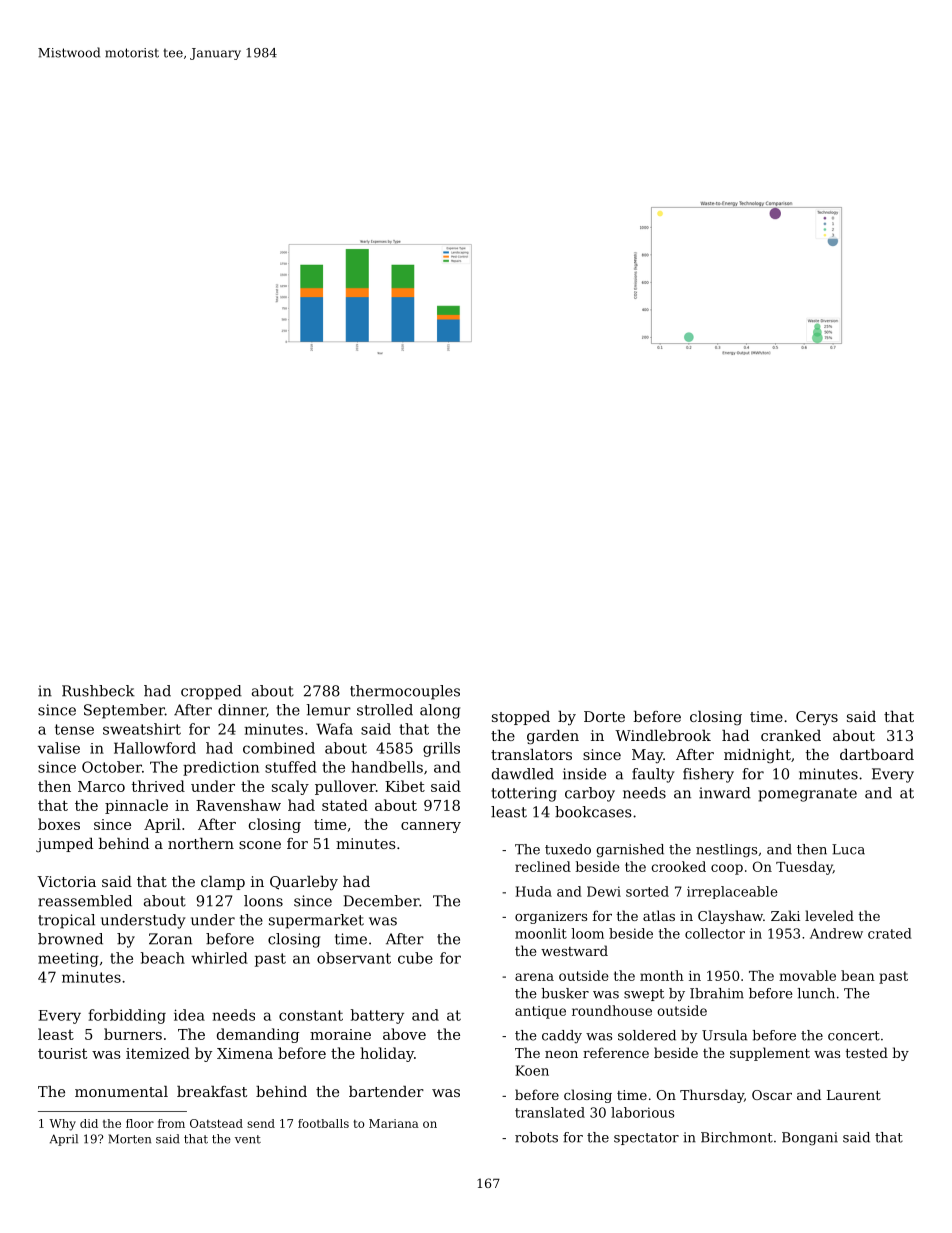  What do you see at coordinates (708, 775) in the screenshot?
I see `fishery` at bounding box center [708, 775].
